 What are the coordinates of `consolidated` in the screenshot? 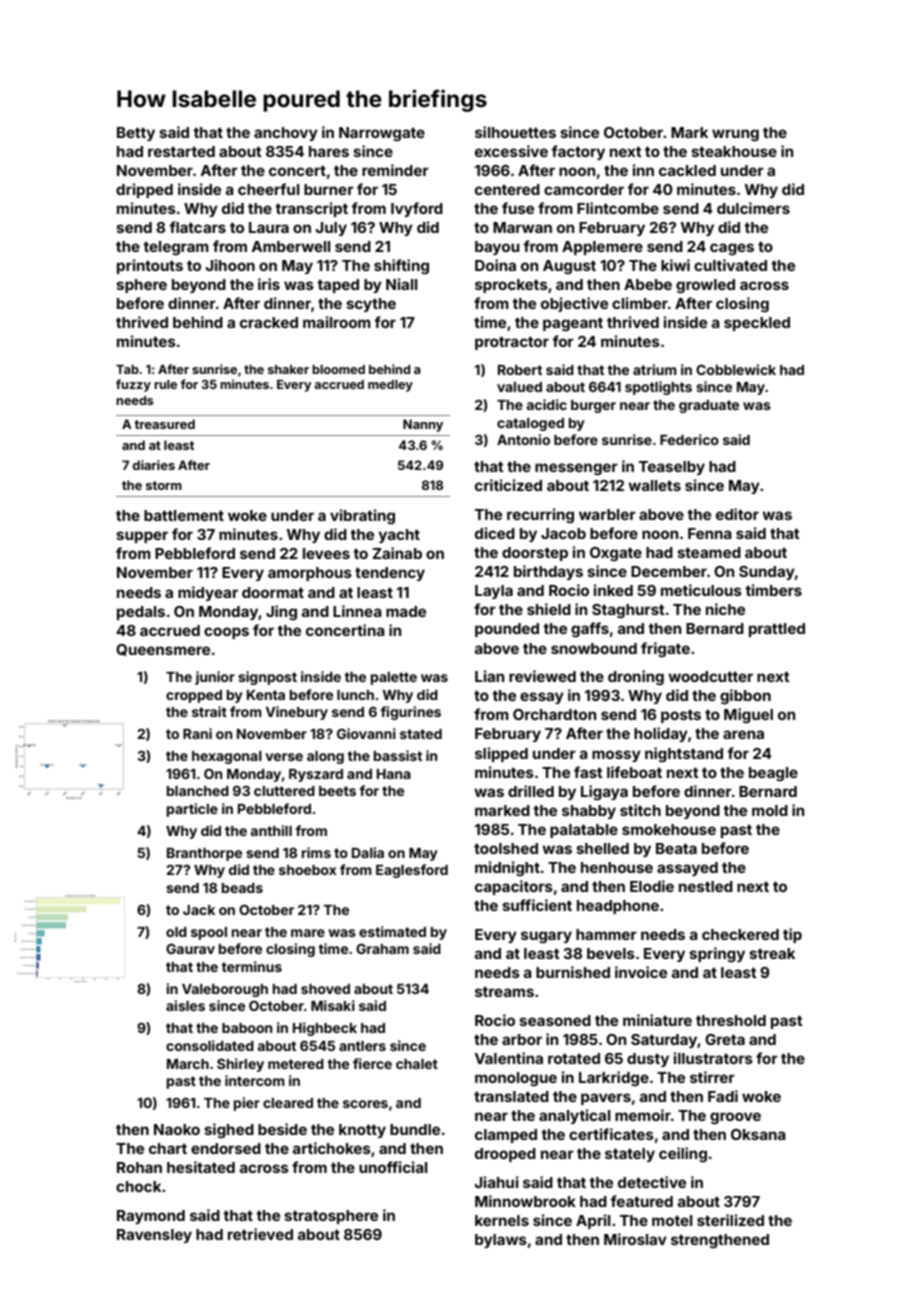 It's located at (210, 1045).
